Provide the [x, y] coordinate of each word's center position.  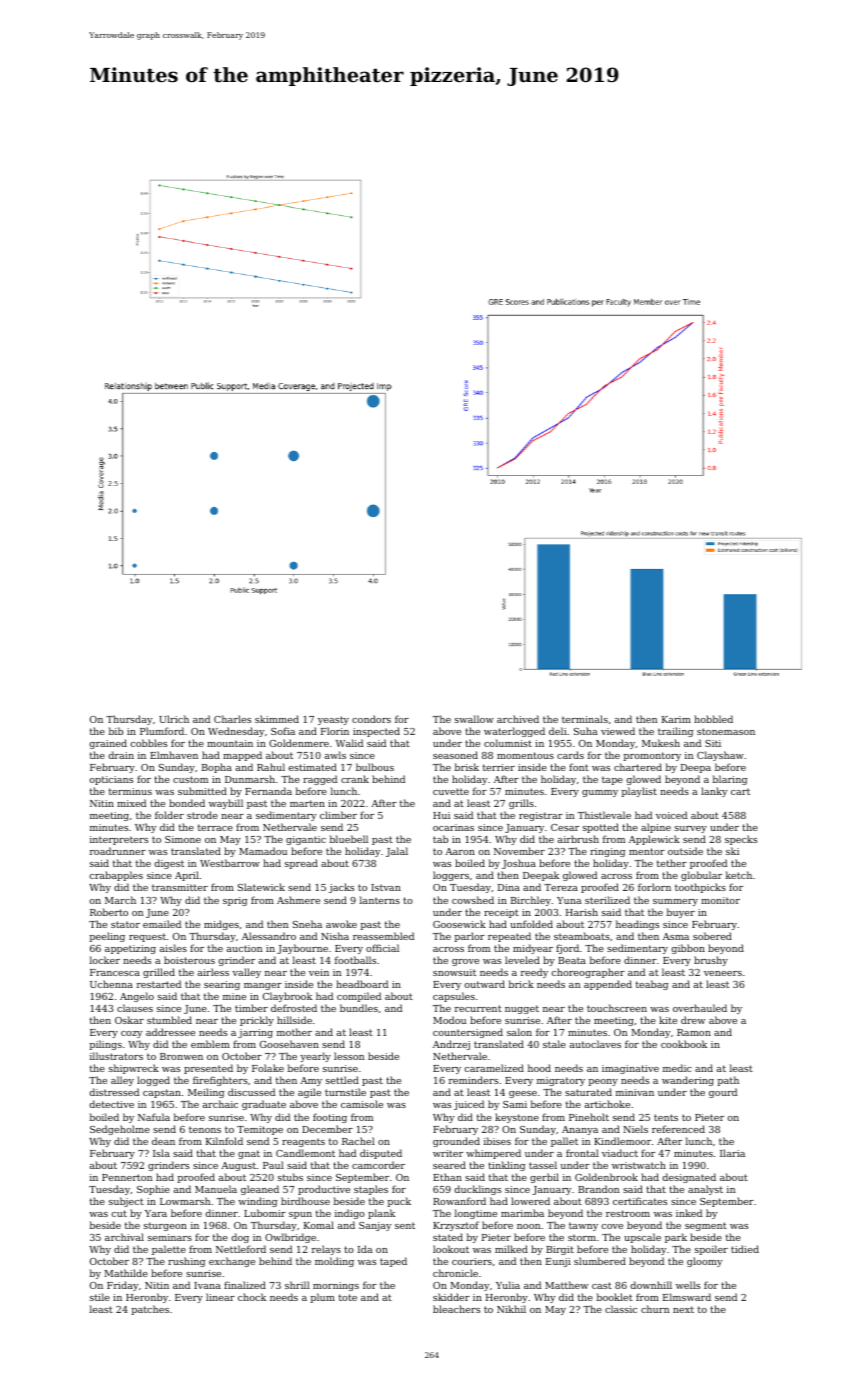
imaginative [630, 1069]
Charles [232, 719]
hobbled [713, 719]
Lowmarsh [185, 1201]
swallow [474, 719]
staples [371, 1190]
